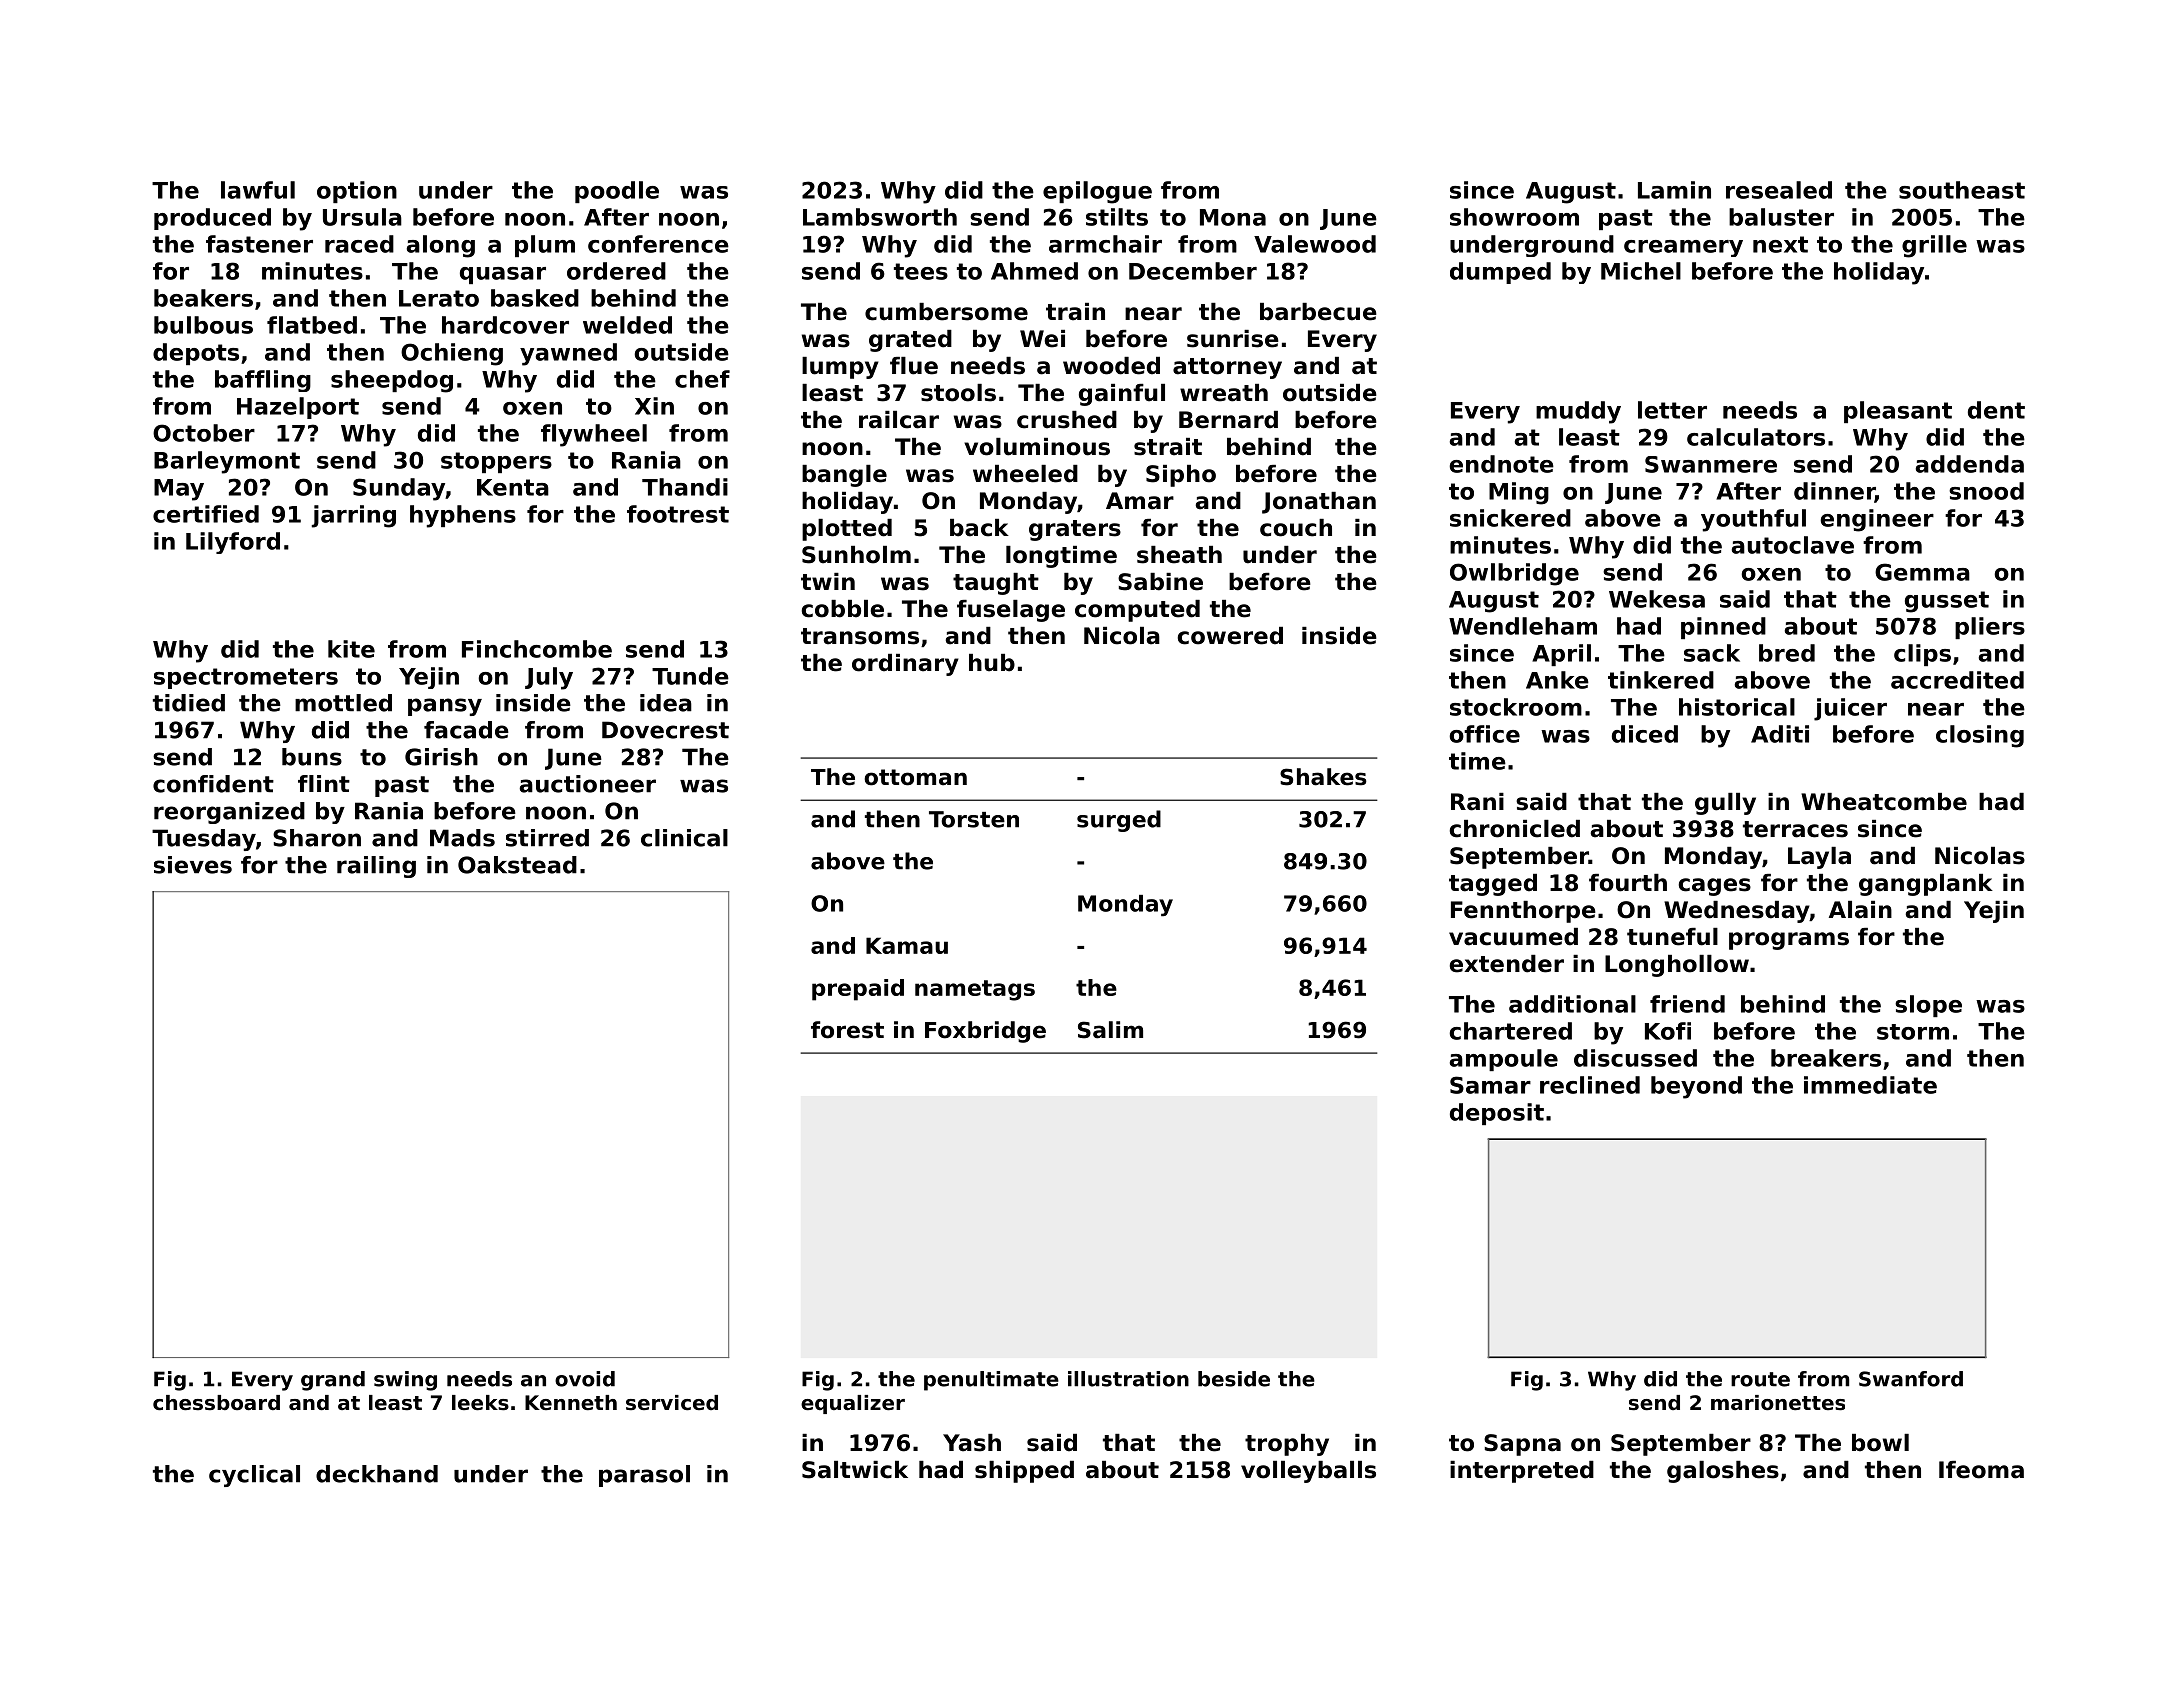 Image resolution: width=2178 pixels, height=1683 pixels. What do you see at coordinates (1672, 937) in the document?
I see `tuneful` at bounding box center [1672, 937].
